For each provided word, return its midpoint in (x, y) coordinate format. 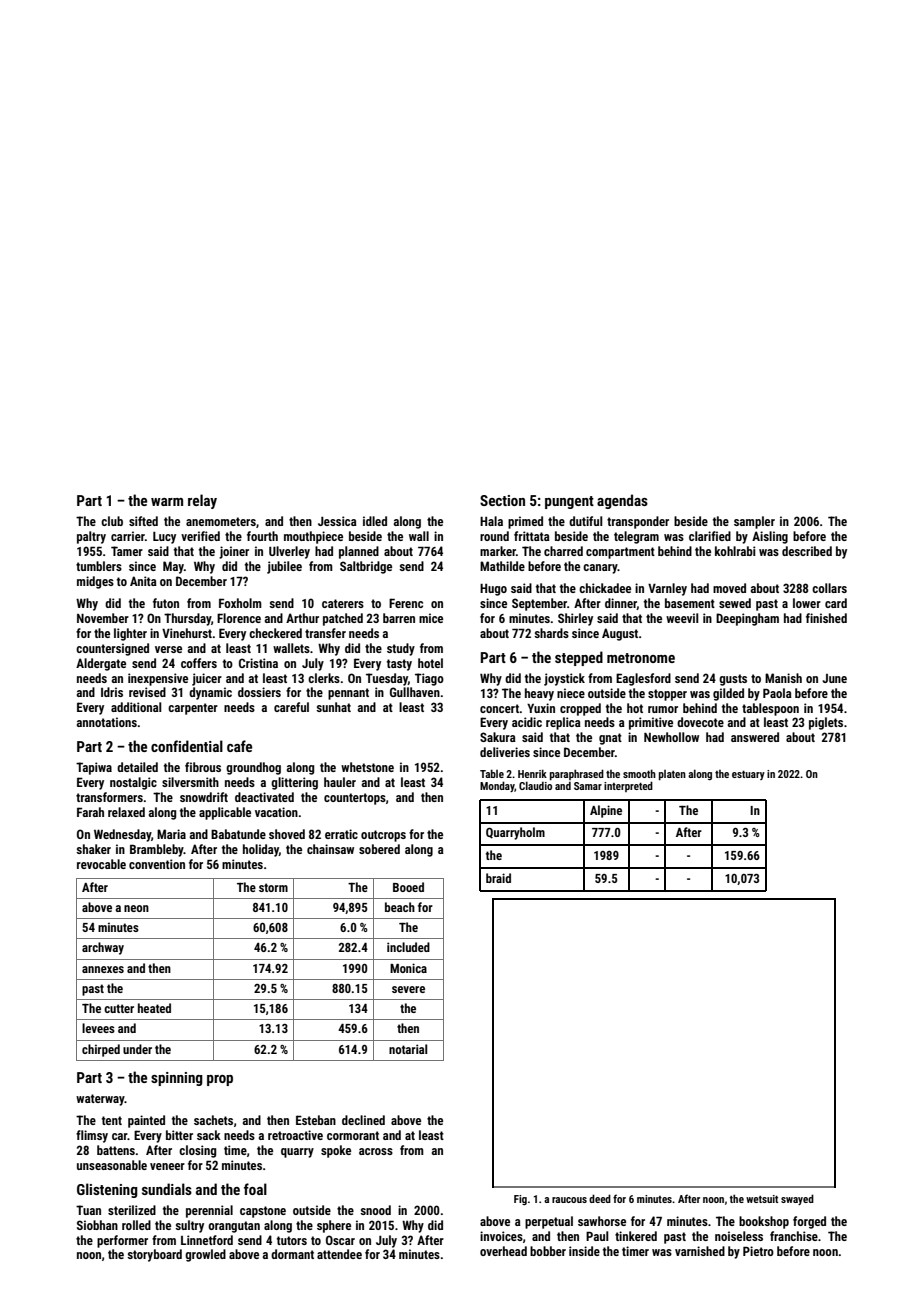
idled (375, 521)
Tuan (88, 1210)
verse (168, 649)
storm (273, 887)
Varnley (667, 589)
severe (408, 989)
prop (220, 1080)
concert (500, 708)
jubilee (284, 567)
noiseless (739, 1236)
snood (375, 1210)
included (408, 947)
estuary (748, 775)
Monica (408, 968)
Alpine (606, 811)
